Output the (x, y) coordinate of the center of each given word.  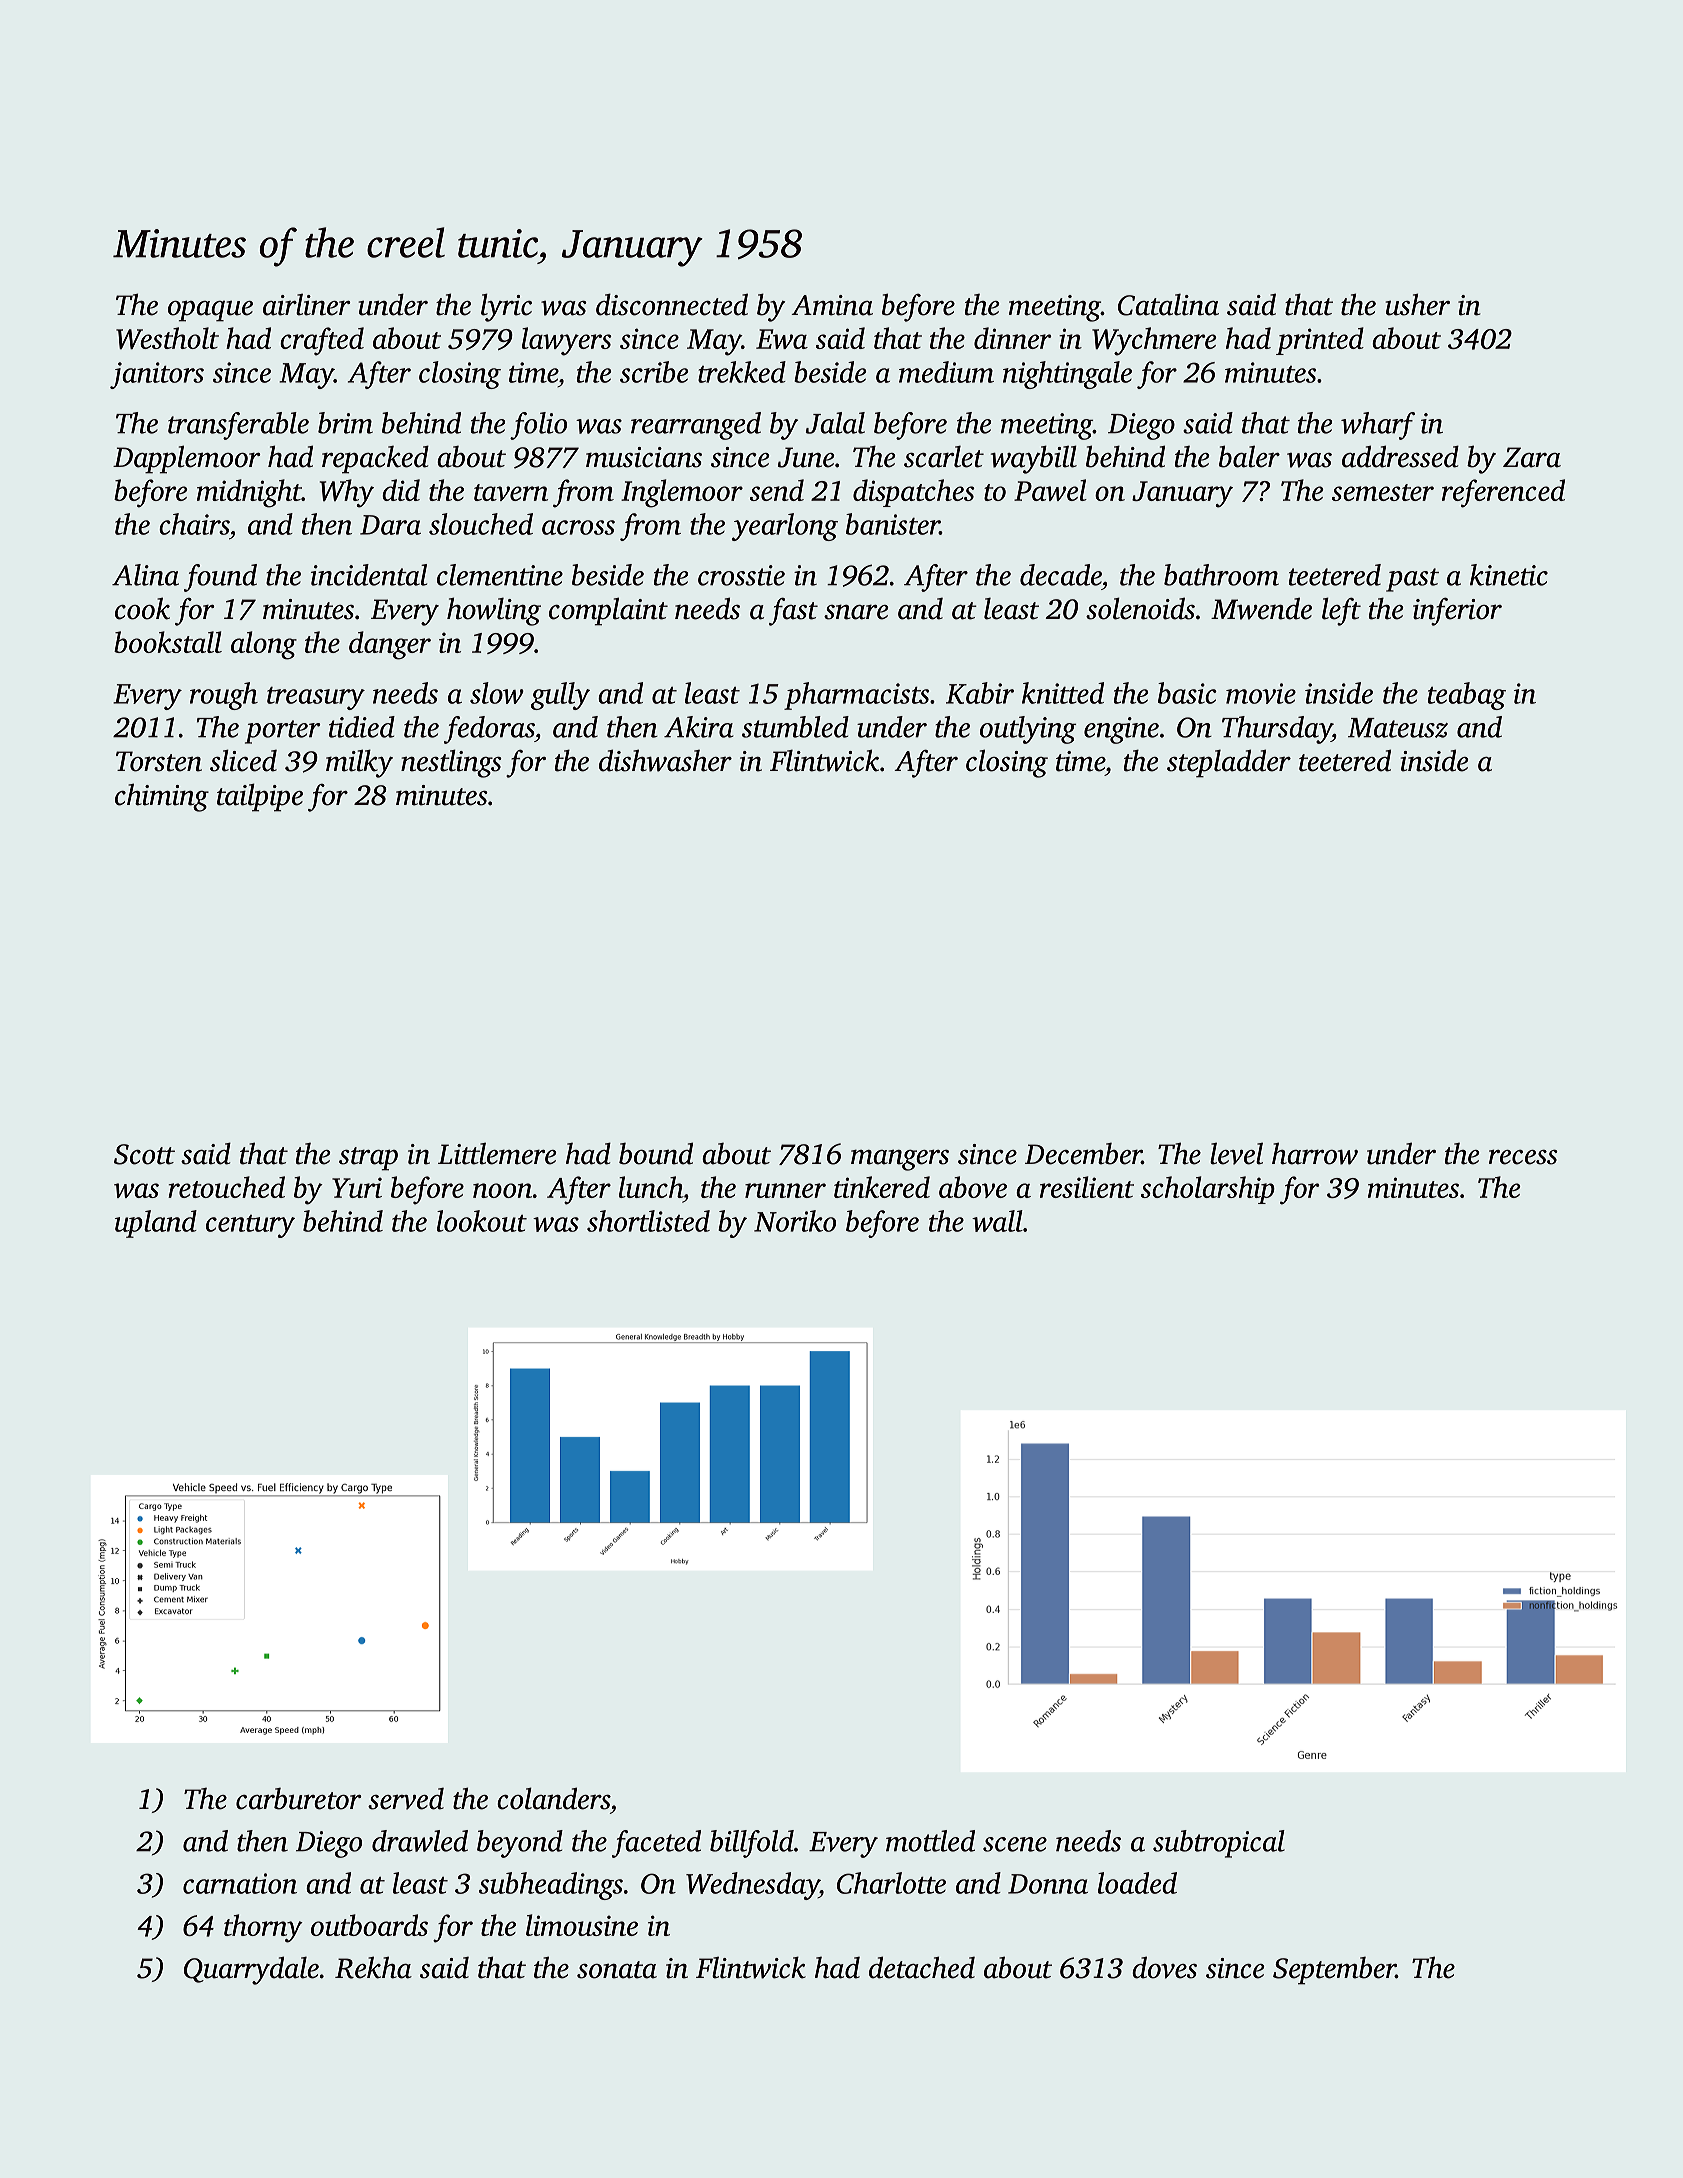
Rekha (373, 1967)
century (250, 1226)
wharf (1378, 426)
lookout (482, 1221)
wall (997, 1221)
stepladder (1229, 763)
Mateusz (1398, 728)
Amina (832, 305)
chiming (162, 797)
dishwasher (665, 760)
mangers (900, 1160)
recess (1523, 1157)
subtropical (1219, 1844)
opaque (210, 311)
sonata (617, 1970)
